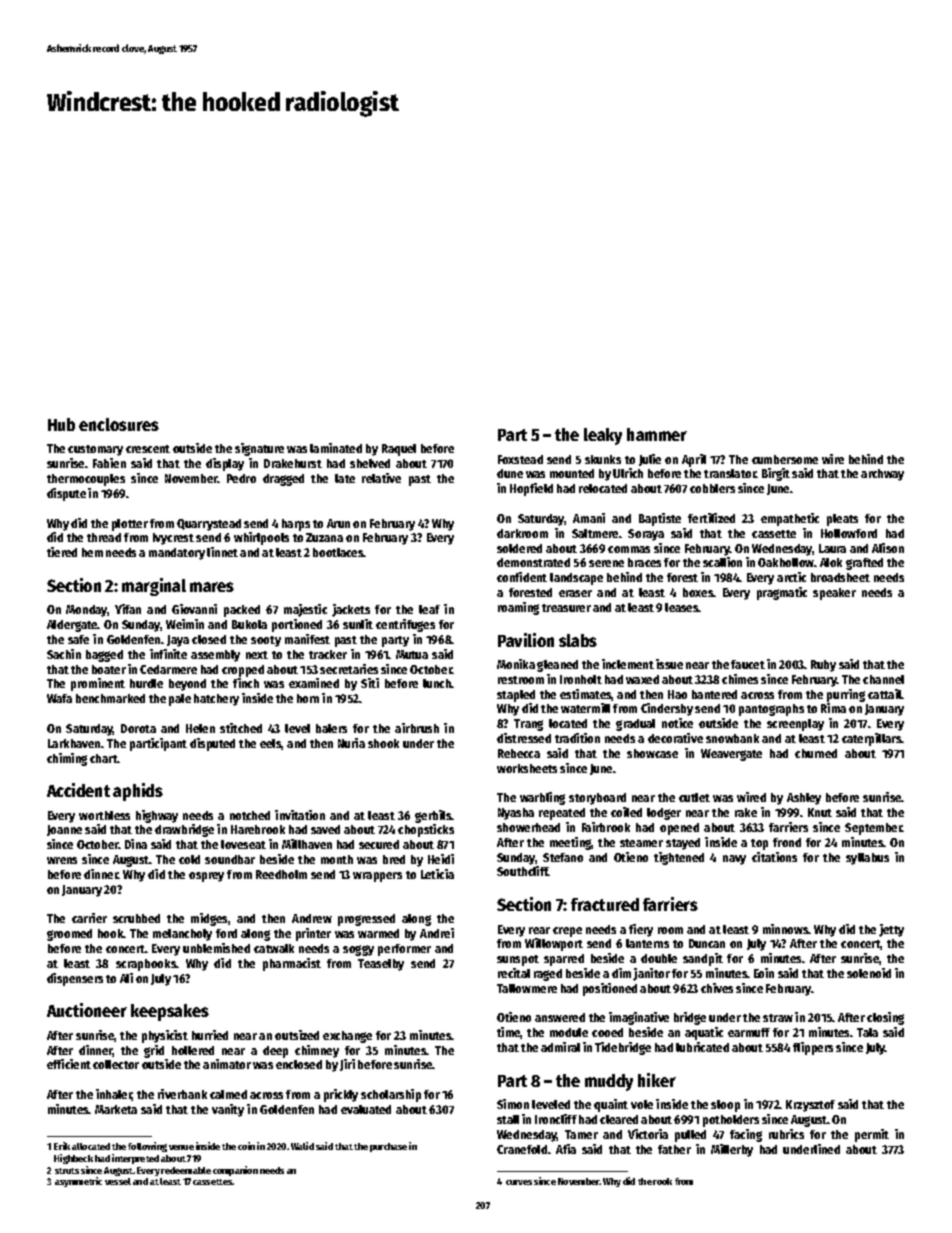  Describe the element at coordinates (182, 935) in the screenshot. I see `melancholy` at that location.
